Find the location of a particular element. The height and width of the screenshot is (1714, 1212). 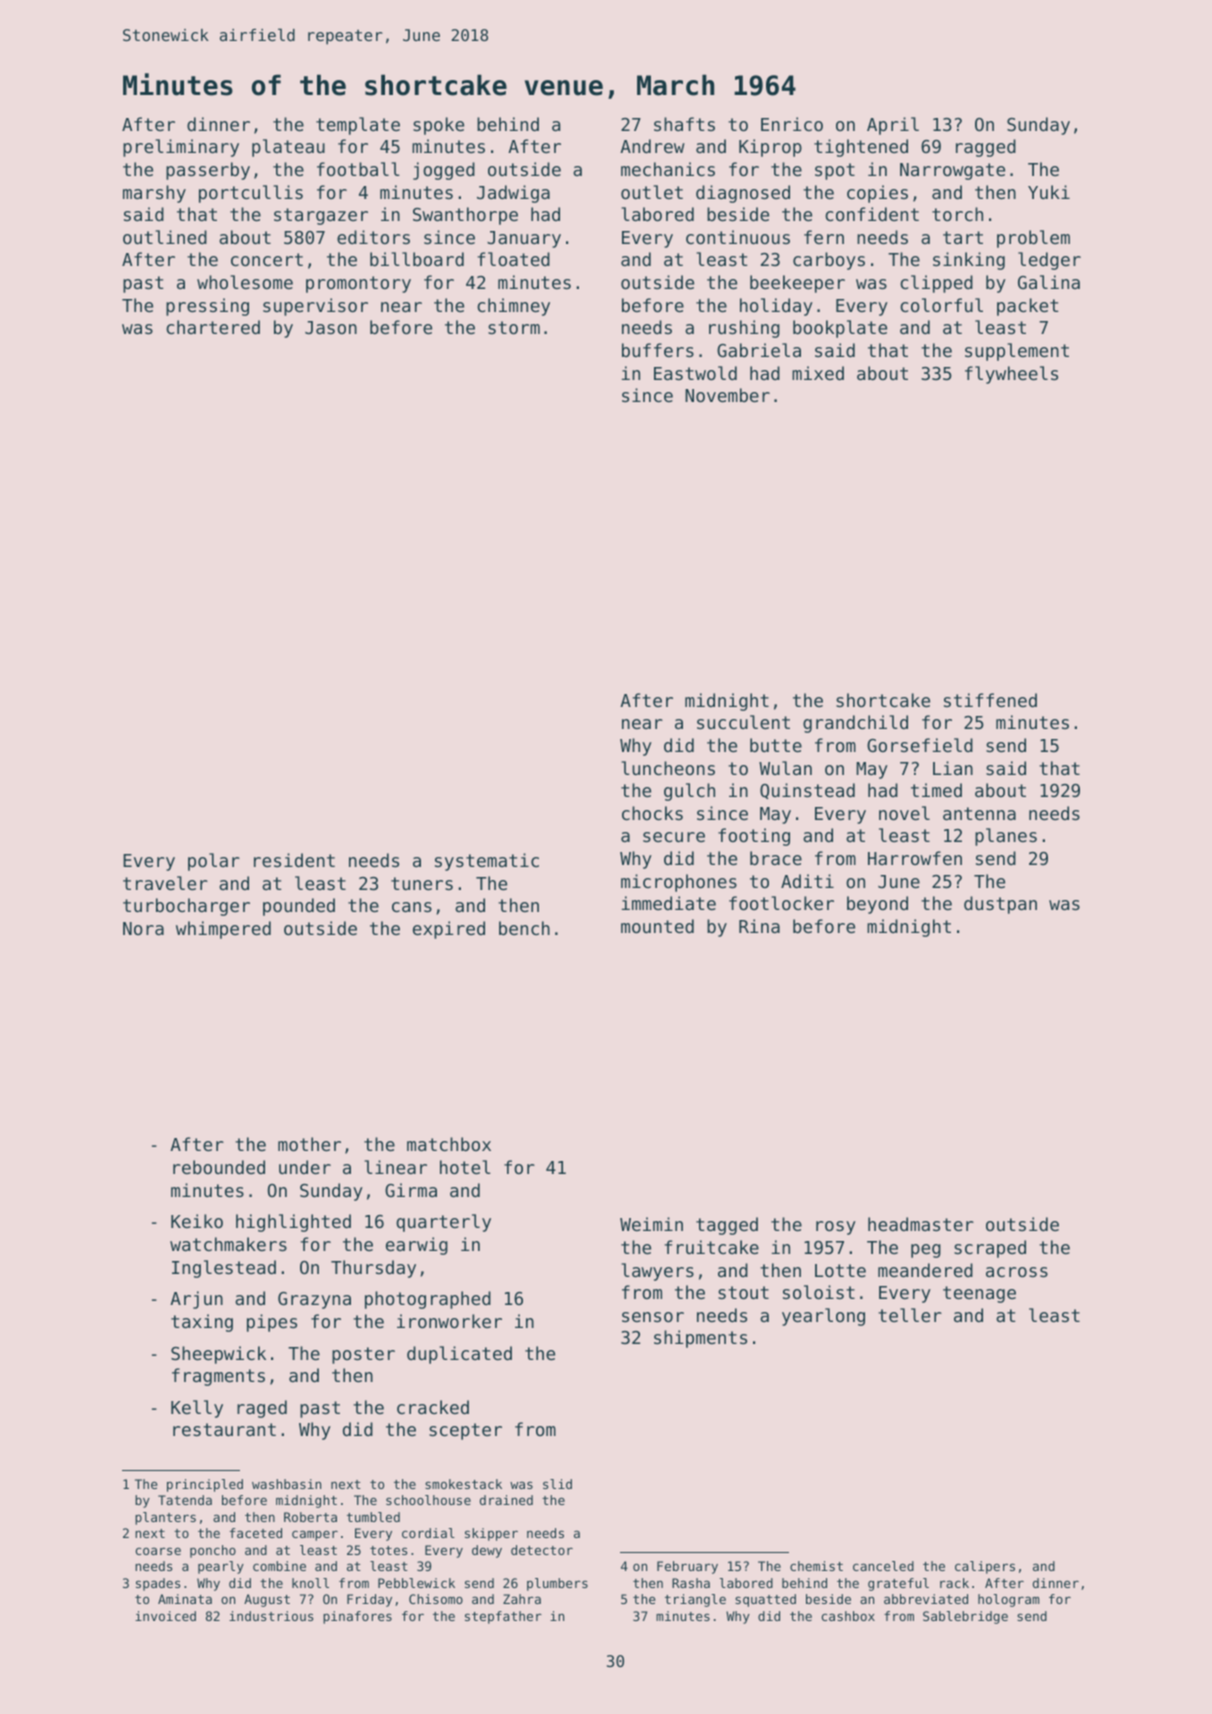

supplement is located at coordinates (1017, 352).
